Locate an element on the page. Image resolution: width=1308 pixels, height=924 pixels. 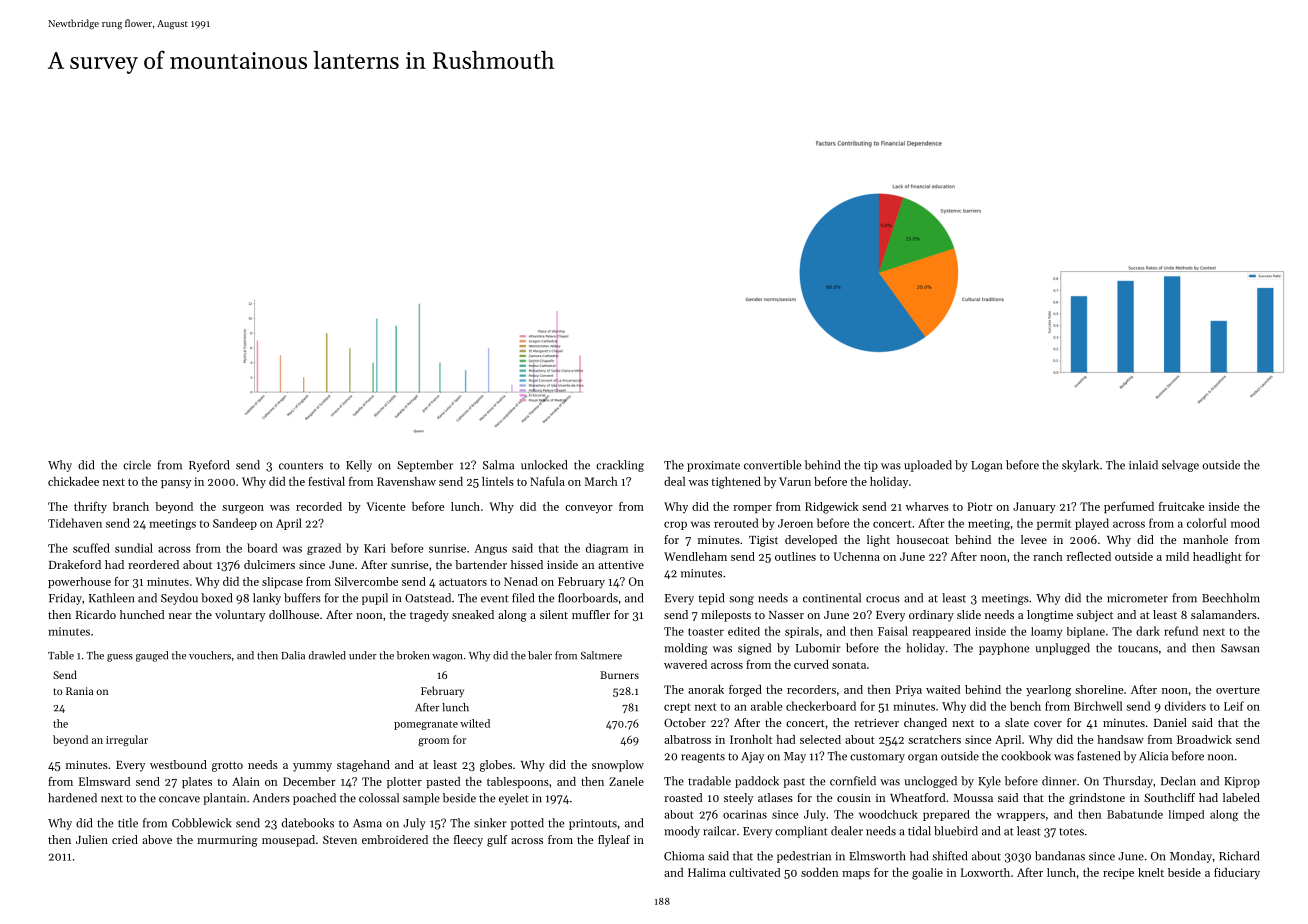
Kelly is located at coordinates (359, 466).
